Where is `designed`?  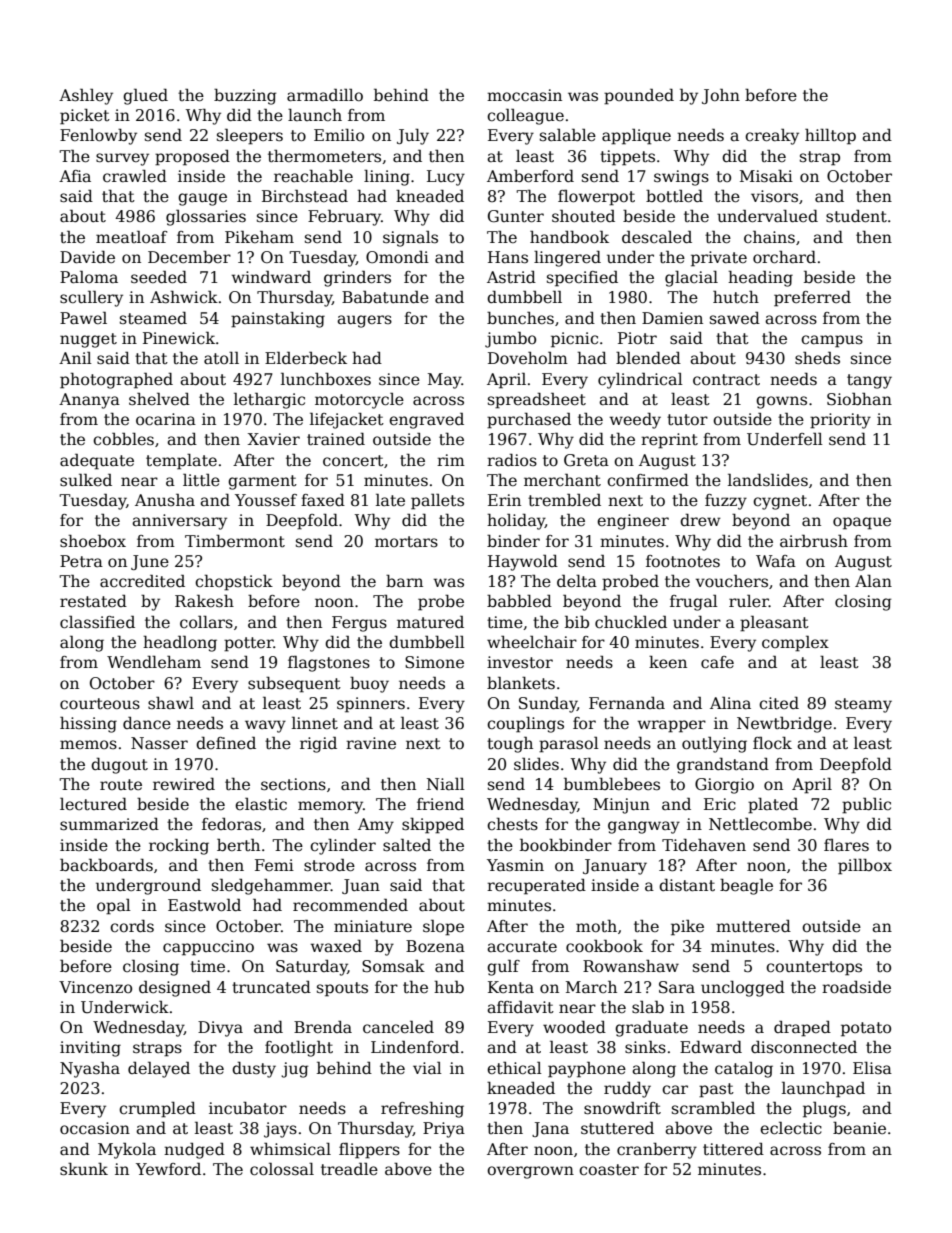
designed is located at coordinates (175, 988).
